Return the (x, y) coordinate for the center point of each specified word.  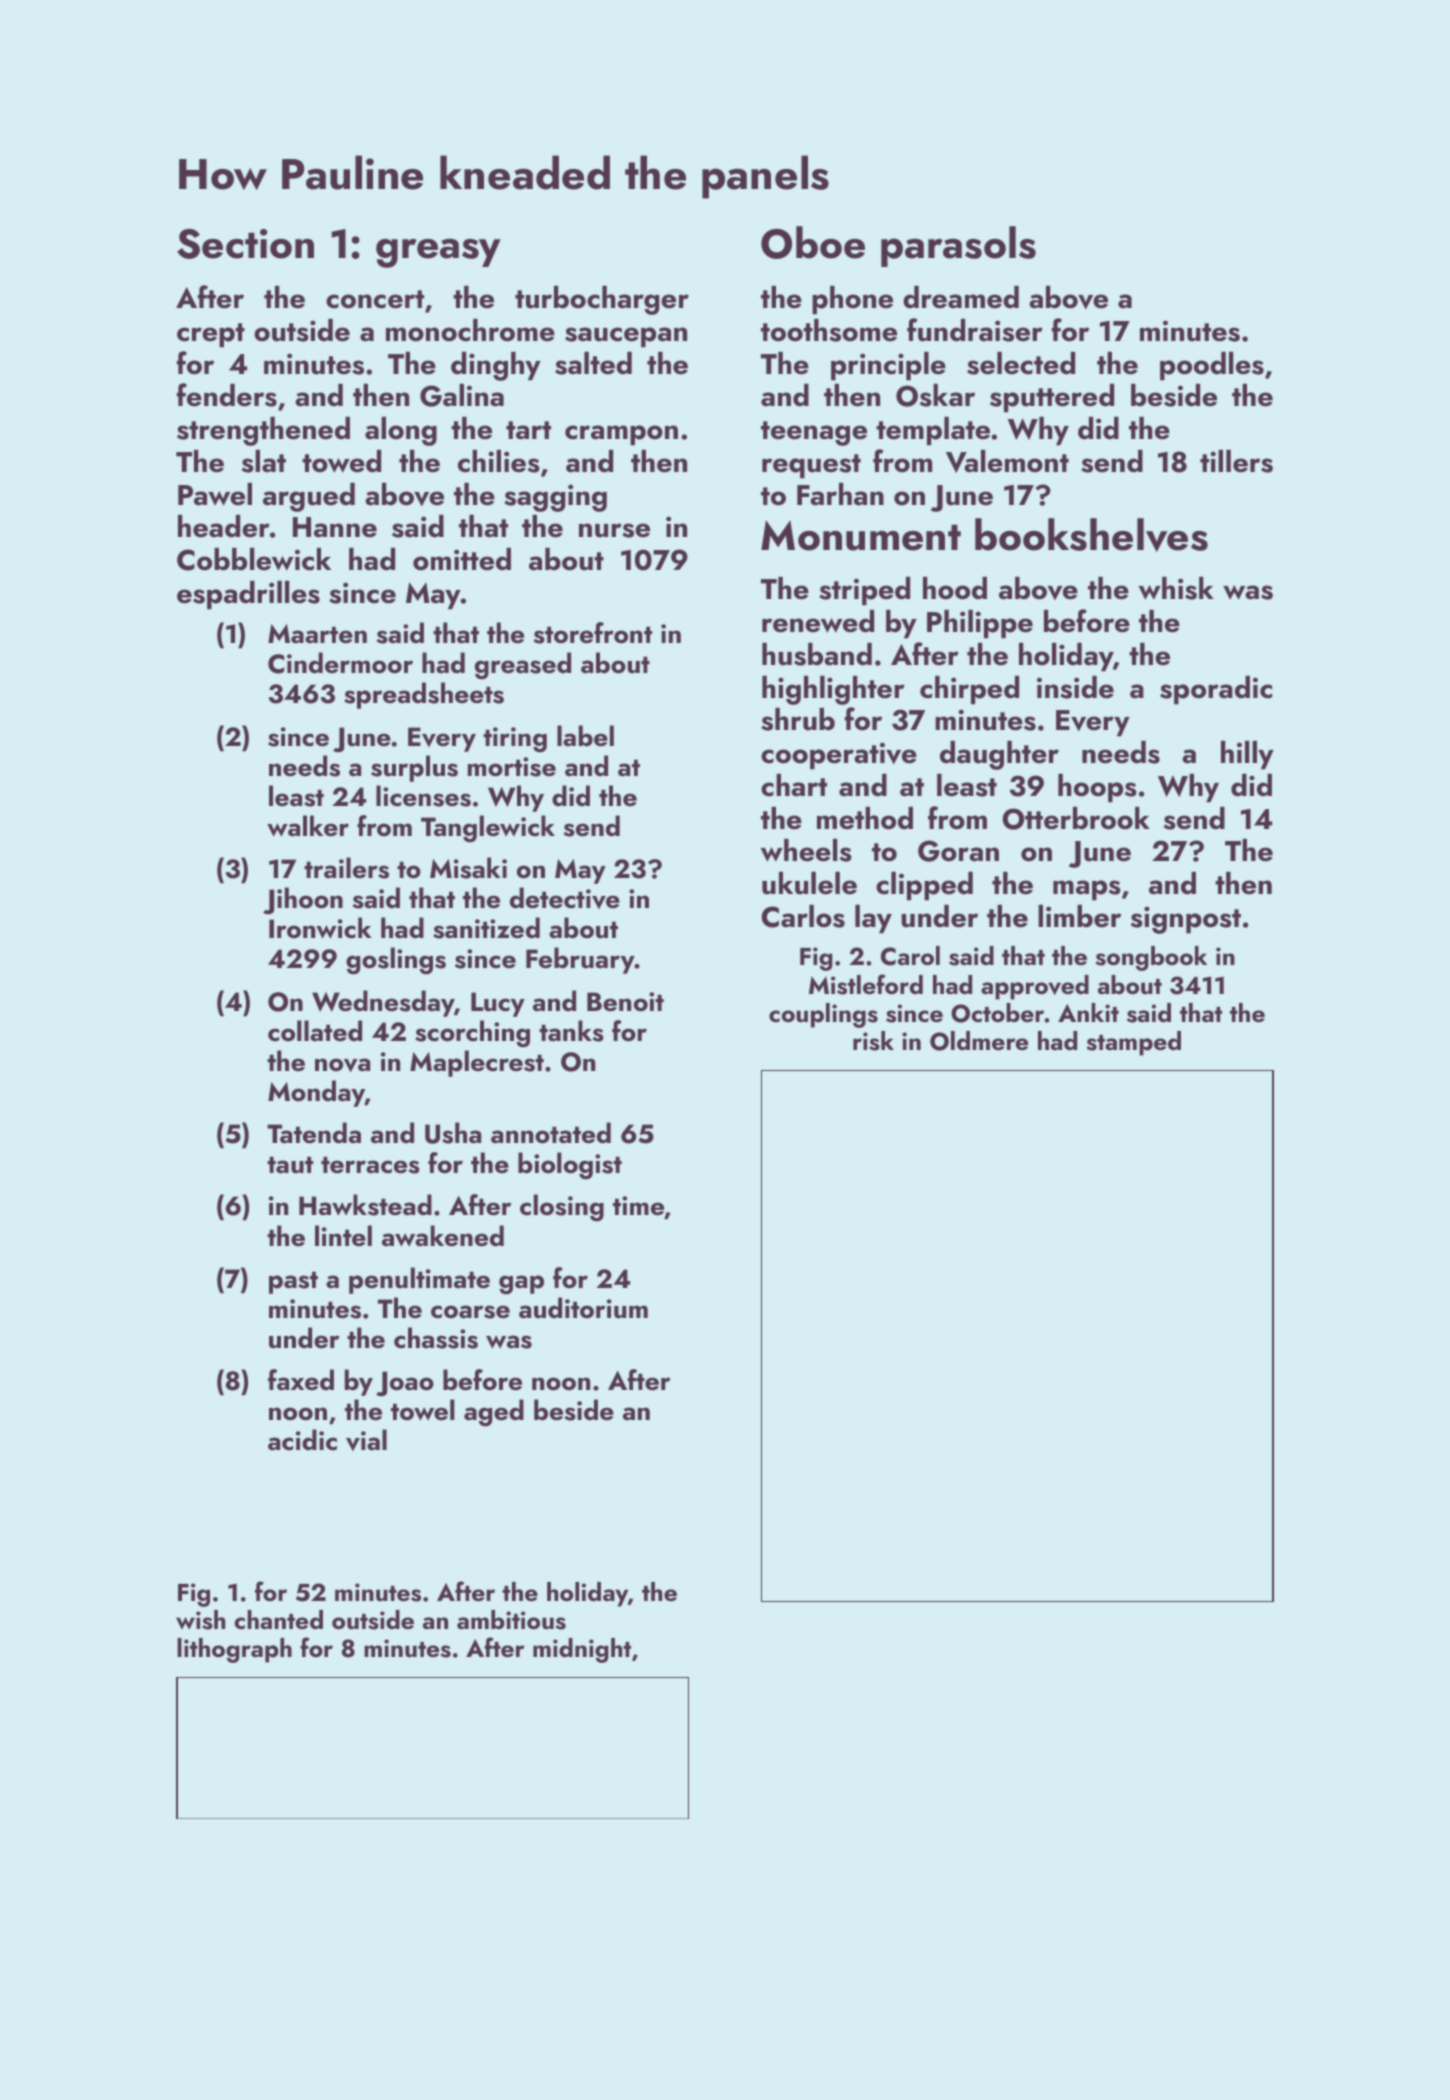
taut (290, 1165)
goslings (396, 961)
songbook (1151, 958)
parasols (958, 246)
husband (817, 654)
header (224, 526)
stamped (1134, 1043)
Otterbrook (1076, 818)
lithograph (234, 1650)
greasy (438, 253)
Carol (910, 956)
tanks (571, 1031)
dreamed (961, 297)
